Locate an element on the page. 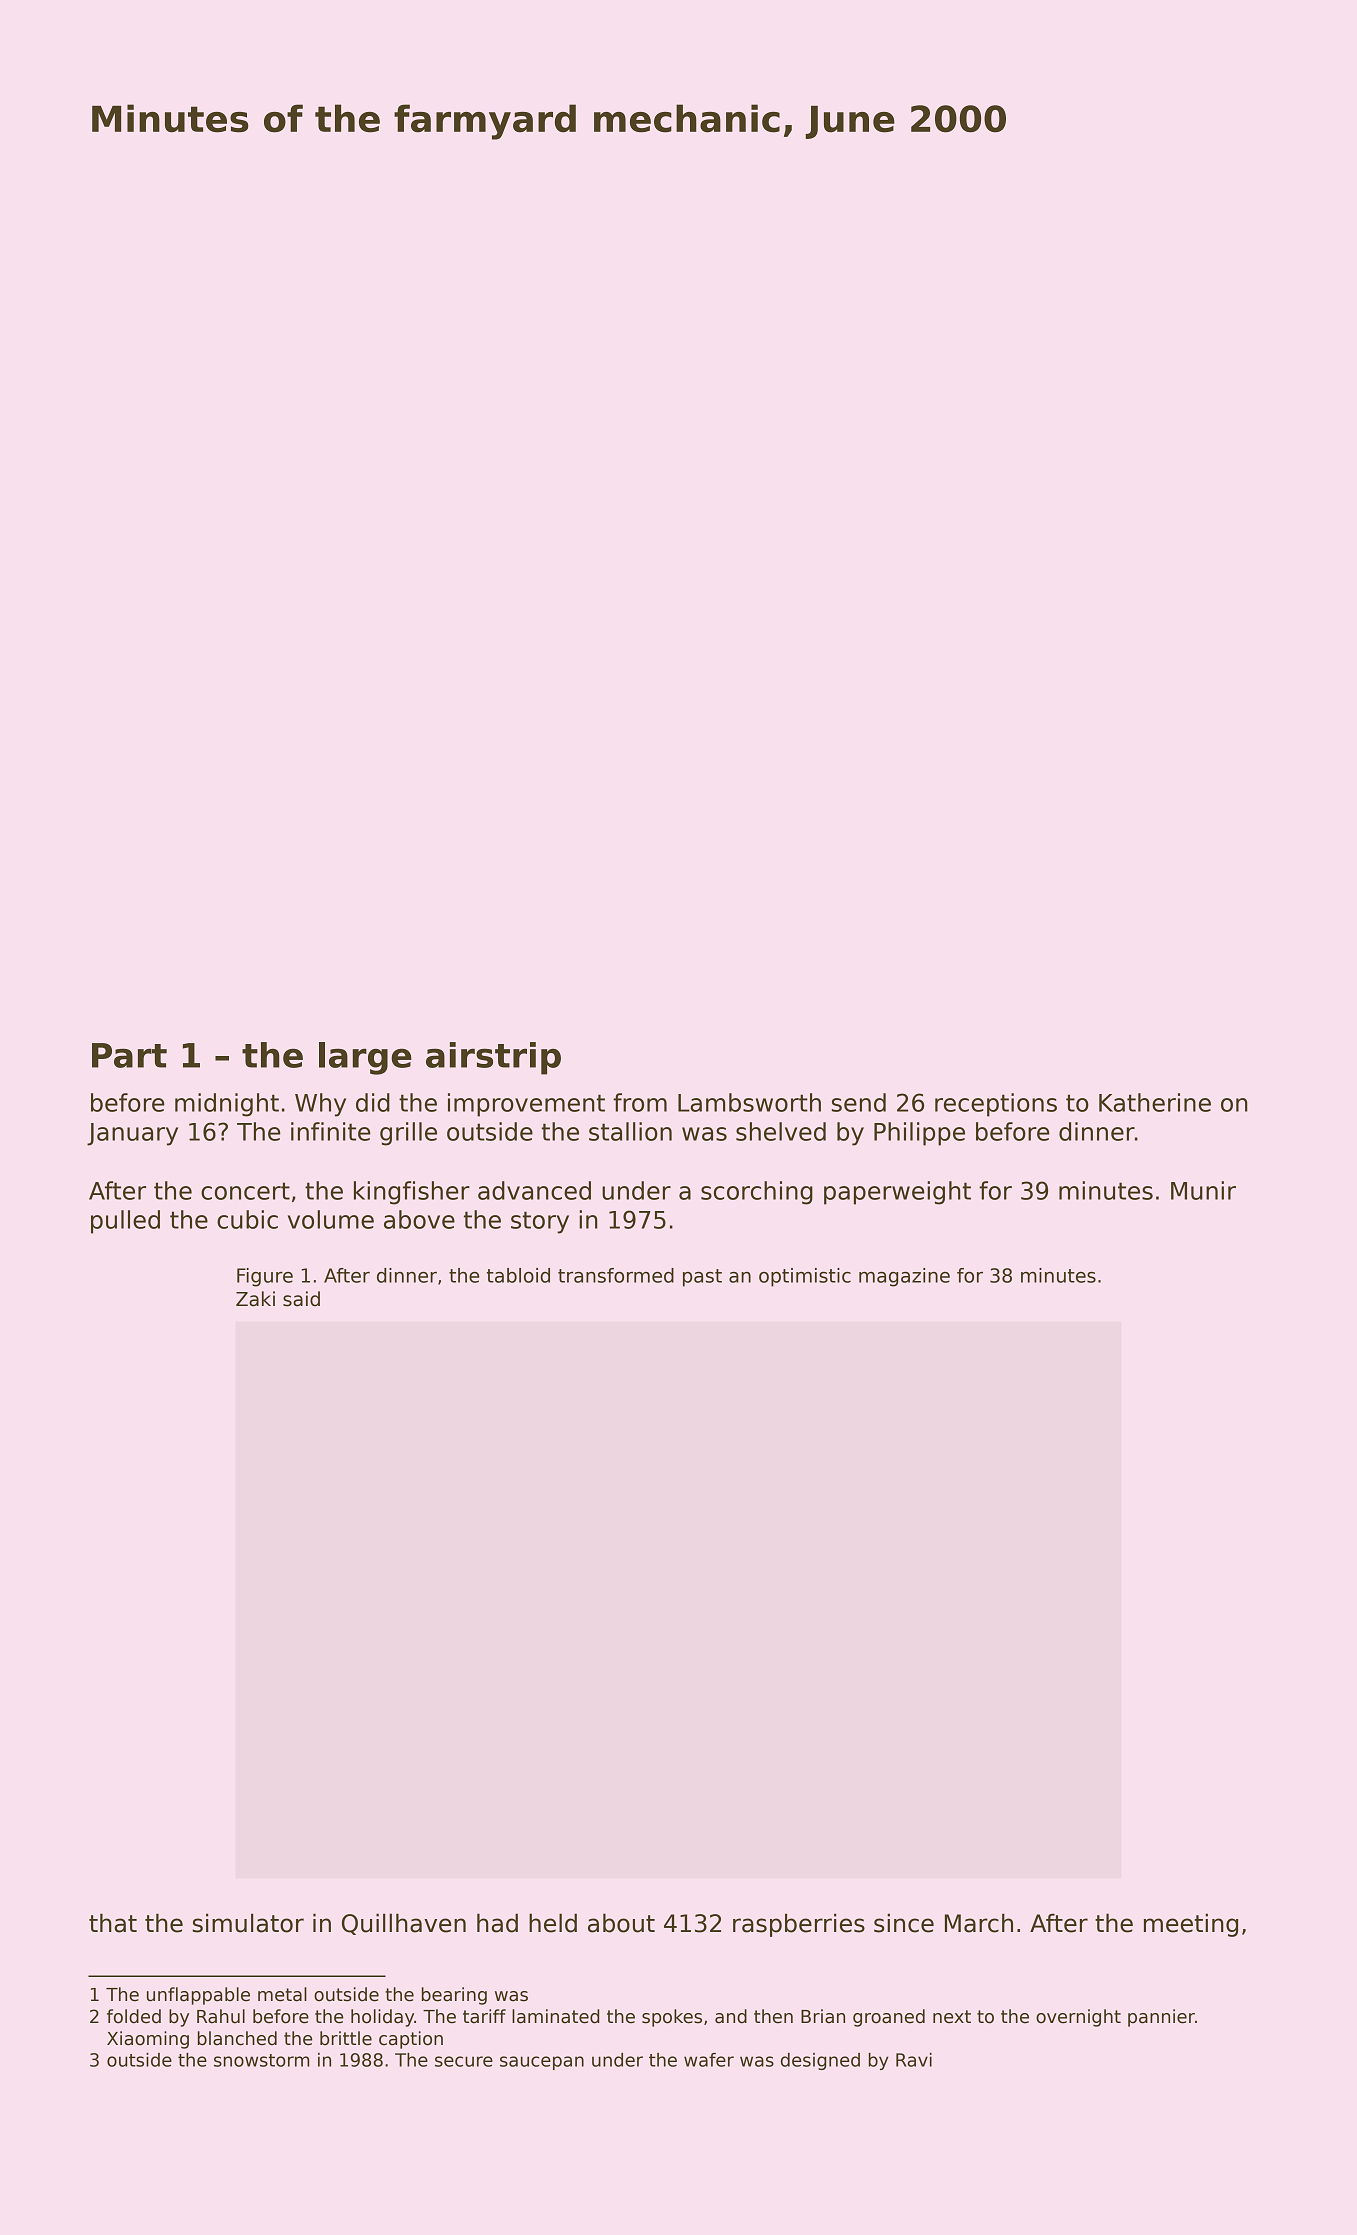  magazine is located at coordinates (904, 1277).
